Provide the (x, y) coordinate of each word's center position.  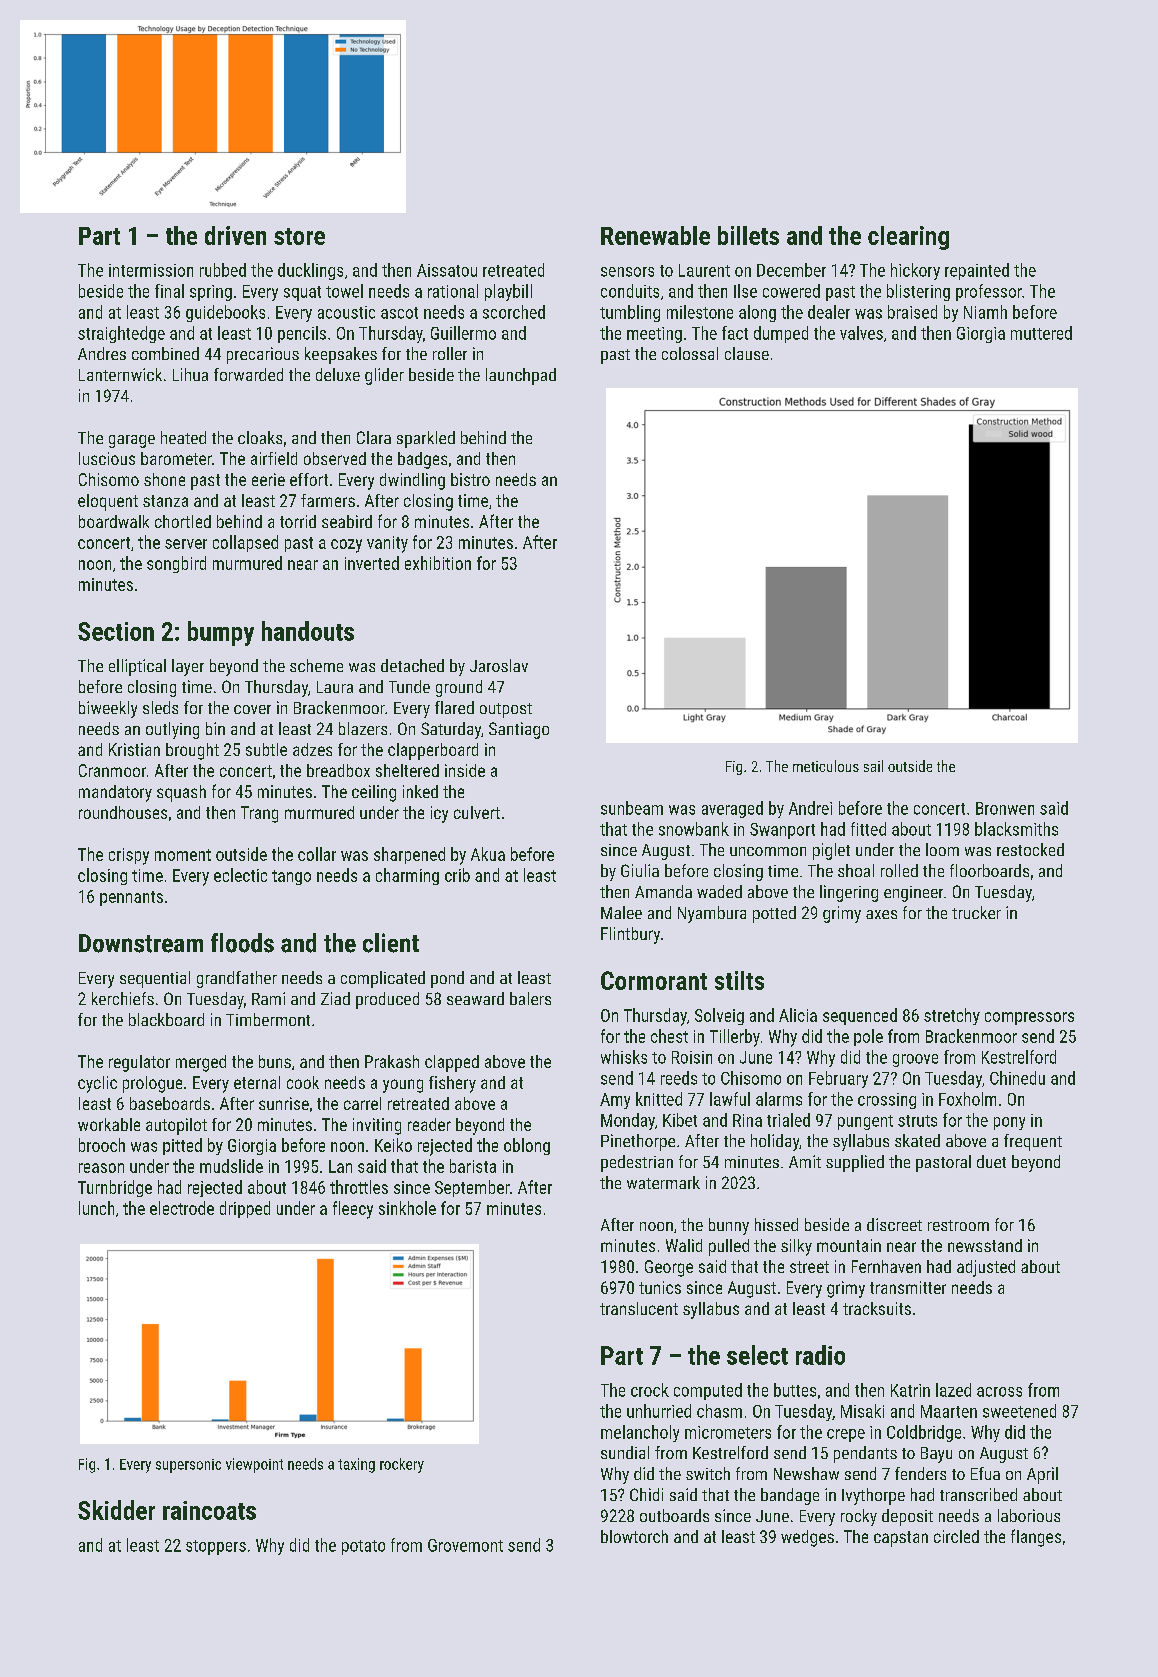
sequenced (860, 1016)
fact (735, 333)
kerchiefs (123, 998)
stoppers (216, 1547)
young (403, 1086)
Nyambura (712, 914)
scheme (316, 665)
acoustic (346, 312)
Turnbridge (115, 1188)
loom (942, 849)
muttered (1041, 333)
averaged (732, 809)
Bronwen (1005, 808)
